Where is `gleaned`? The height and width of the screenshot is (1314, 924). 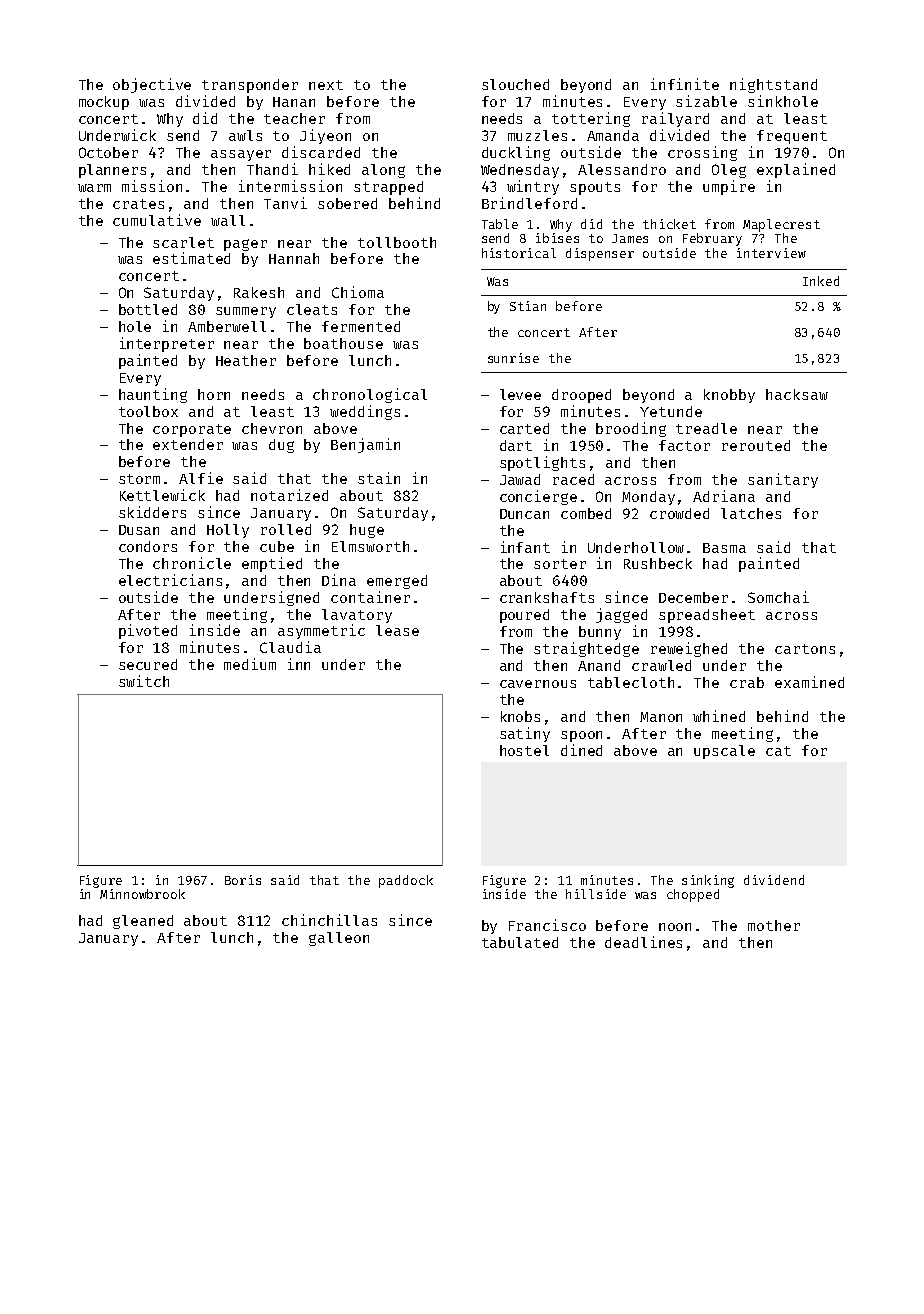
gleaned is located at coordinates (143, 922).
